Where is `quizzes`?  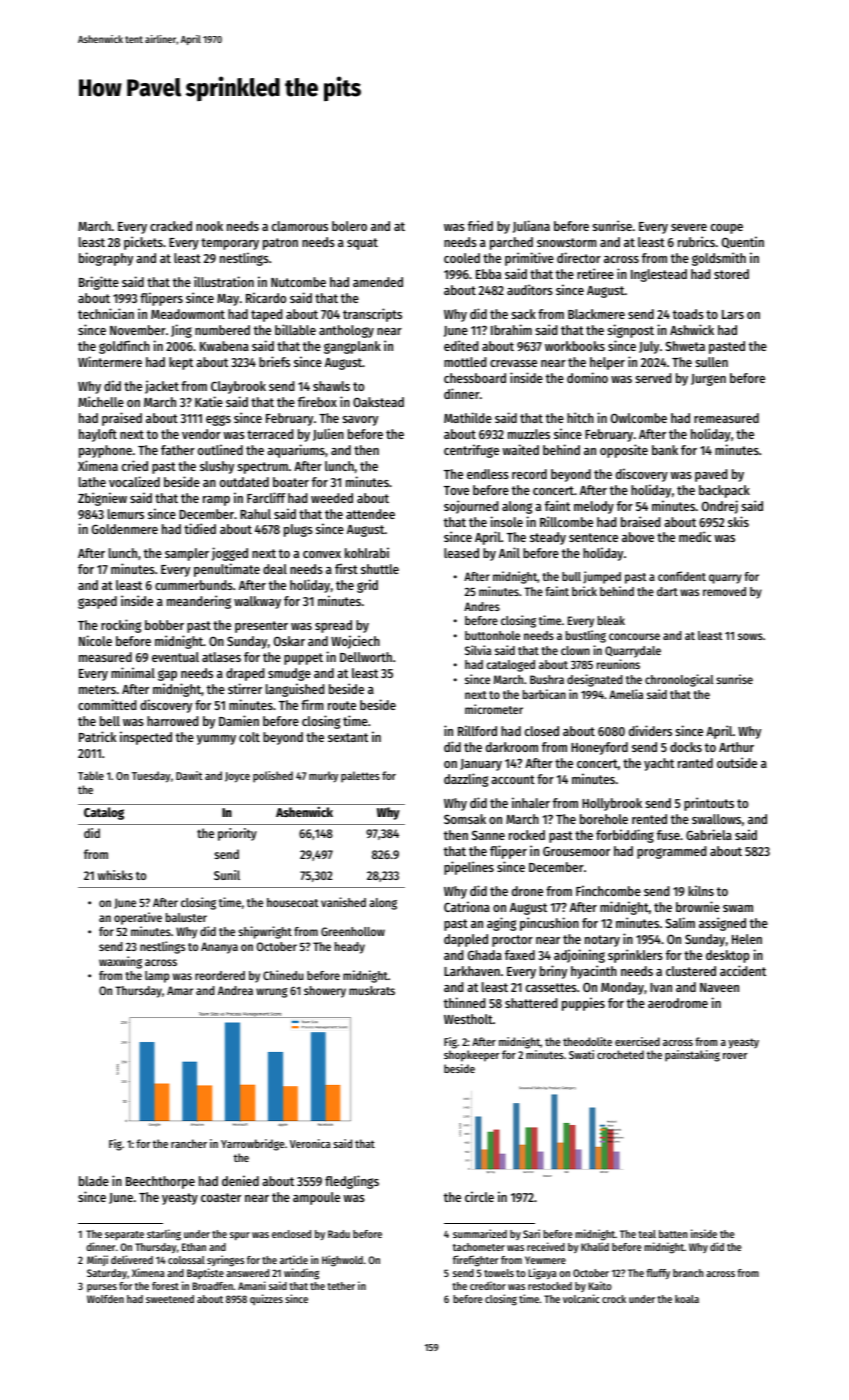
quizzes is located at coordinates (266, 1300).
